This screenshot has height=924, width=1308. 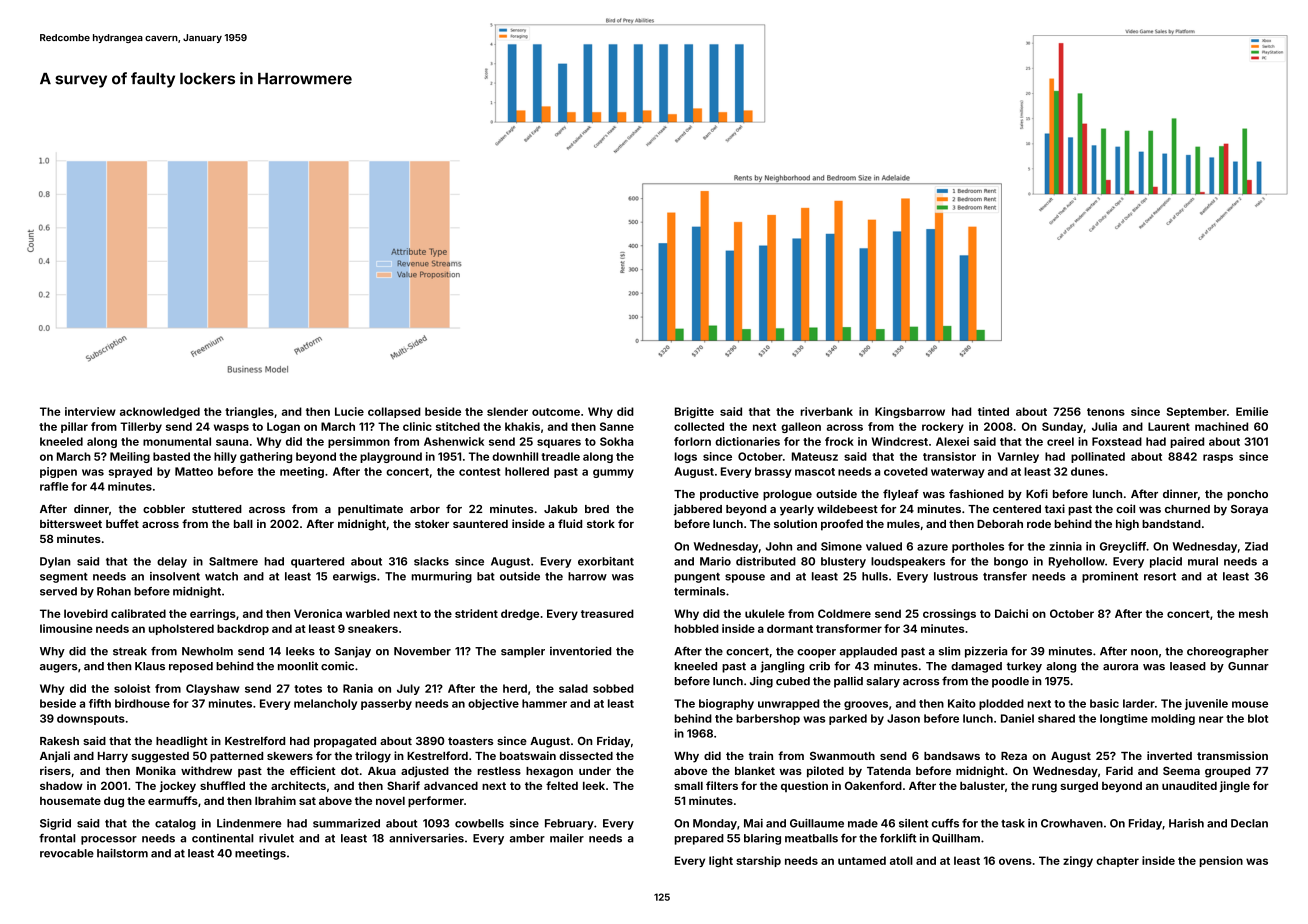 What do you see at coordinates (346, 823) in the screenshot?
I see `summarized` at bounding box center [346, 823].
